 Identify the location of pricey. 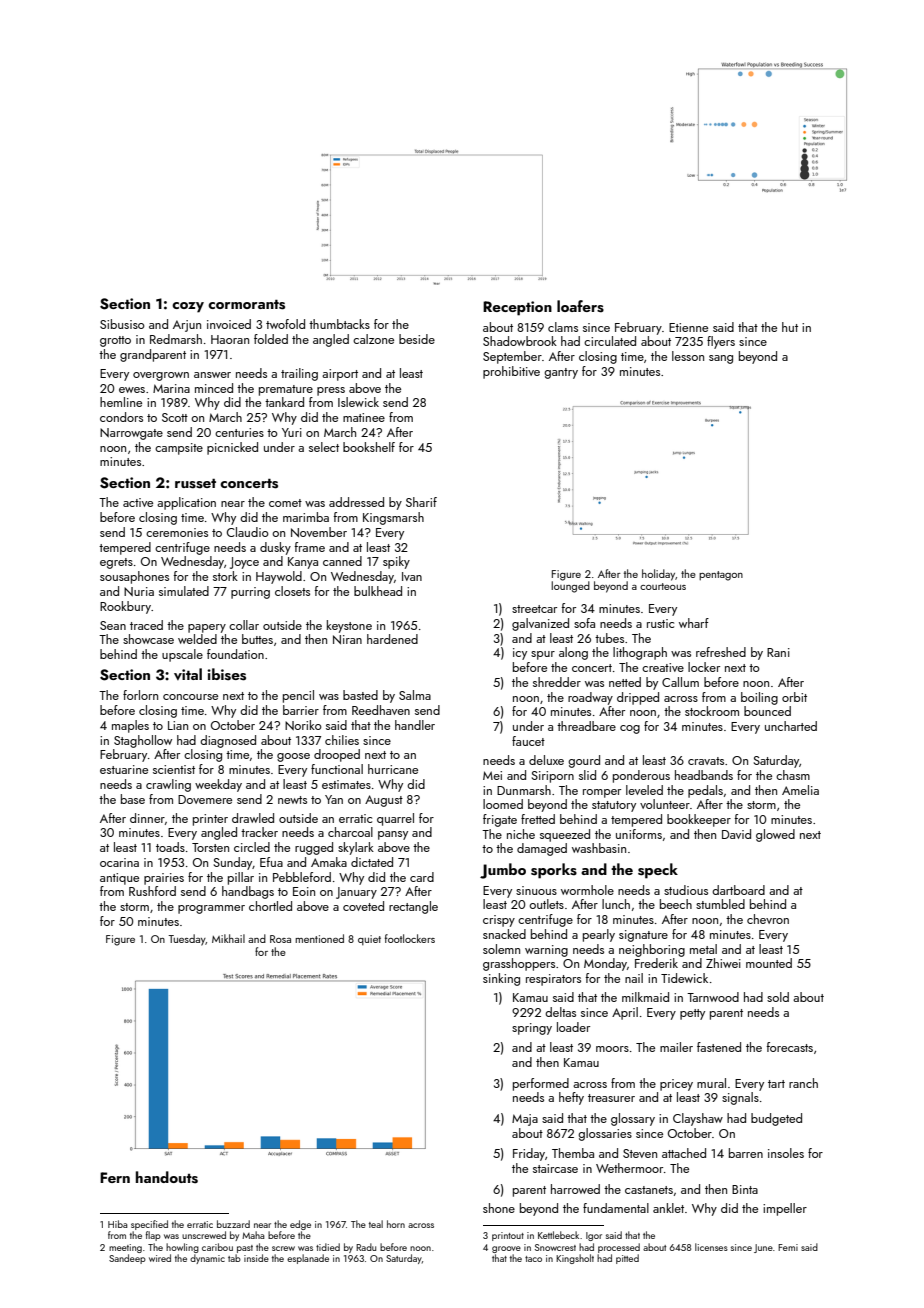
(676, 1085).
